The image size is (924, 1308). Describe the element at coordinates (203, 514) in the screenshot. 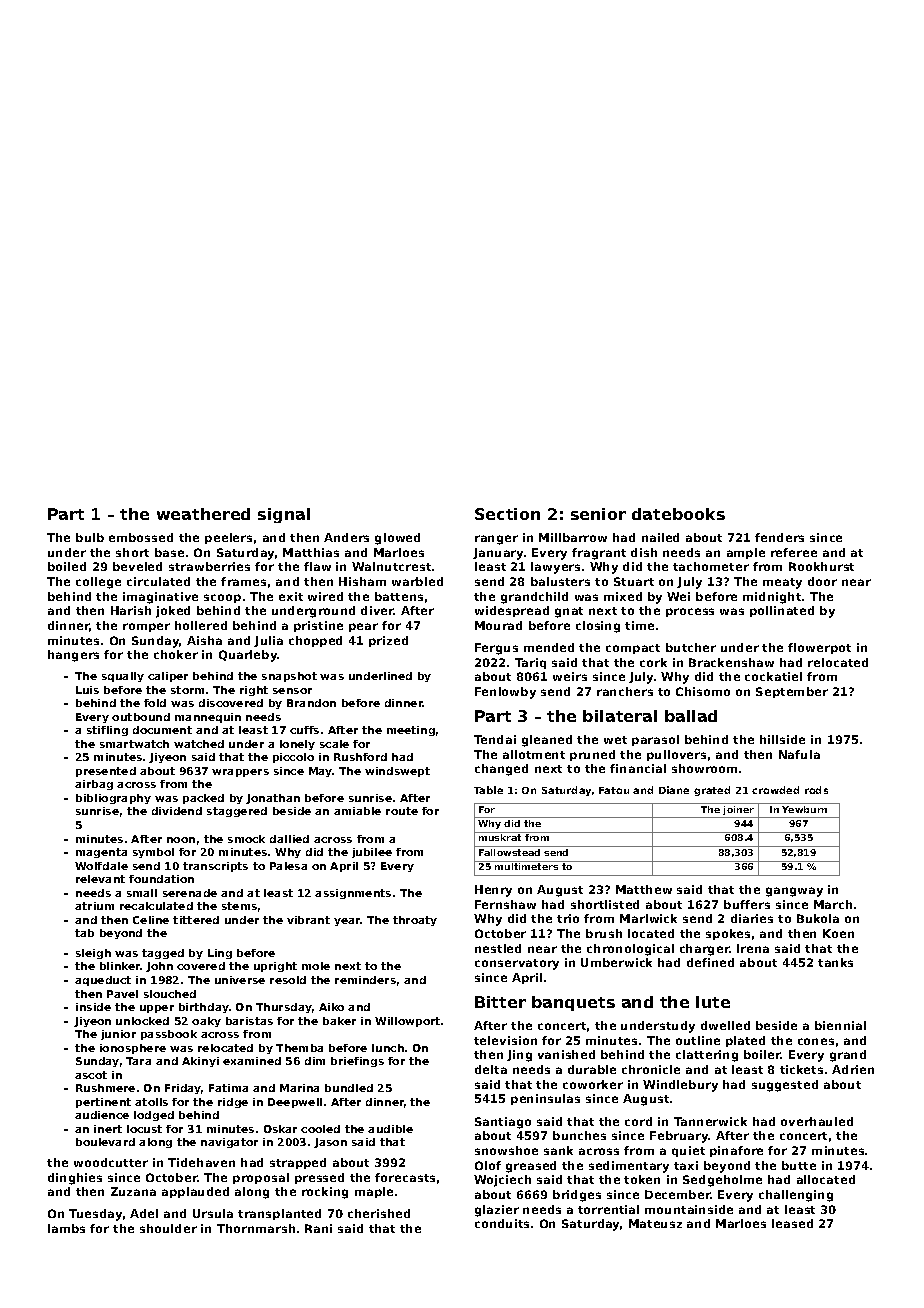

I see `weathered` at that location.
